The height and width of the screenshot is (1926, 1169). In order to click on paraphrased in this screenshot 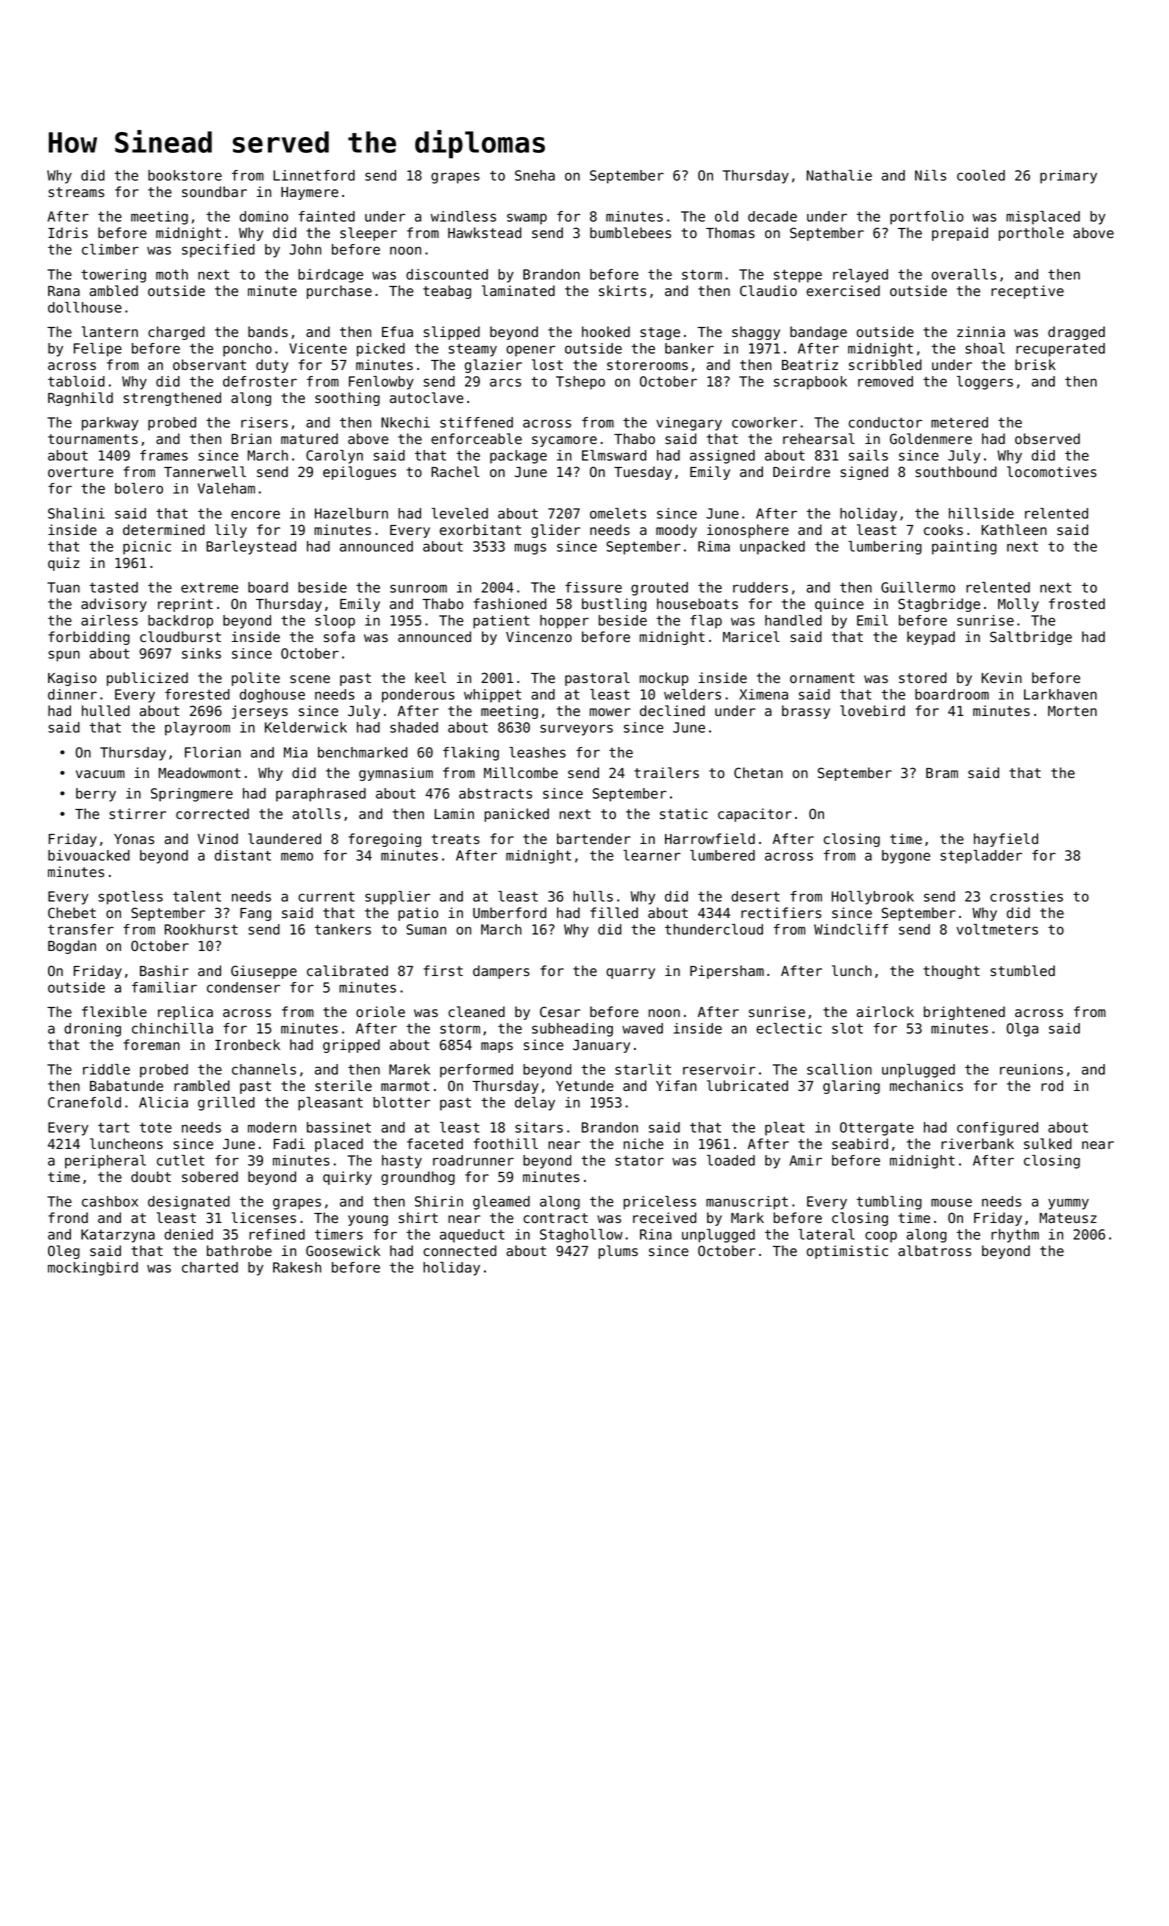, I will do `click(321, 795)`.
